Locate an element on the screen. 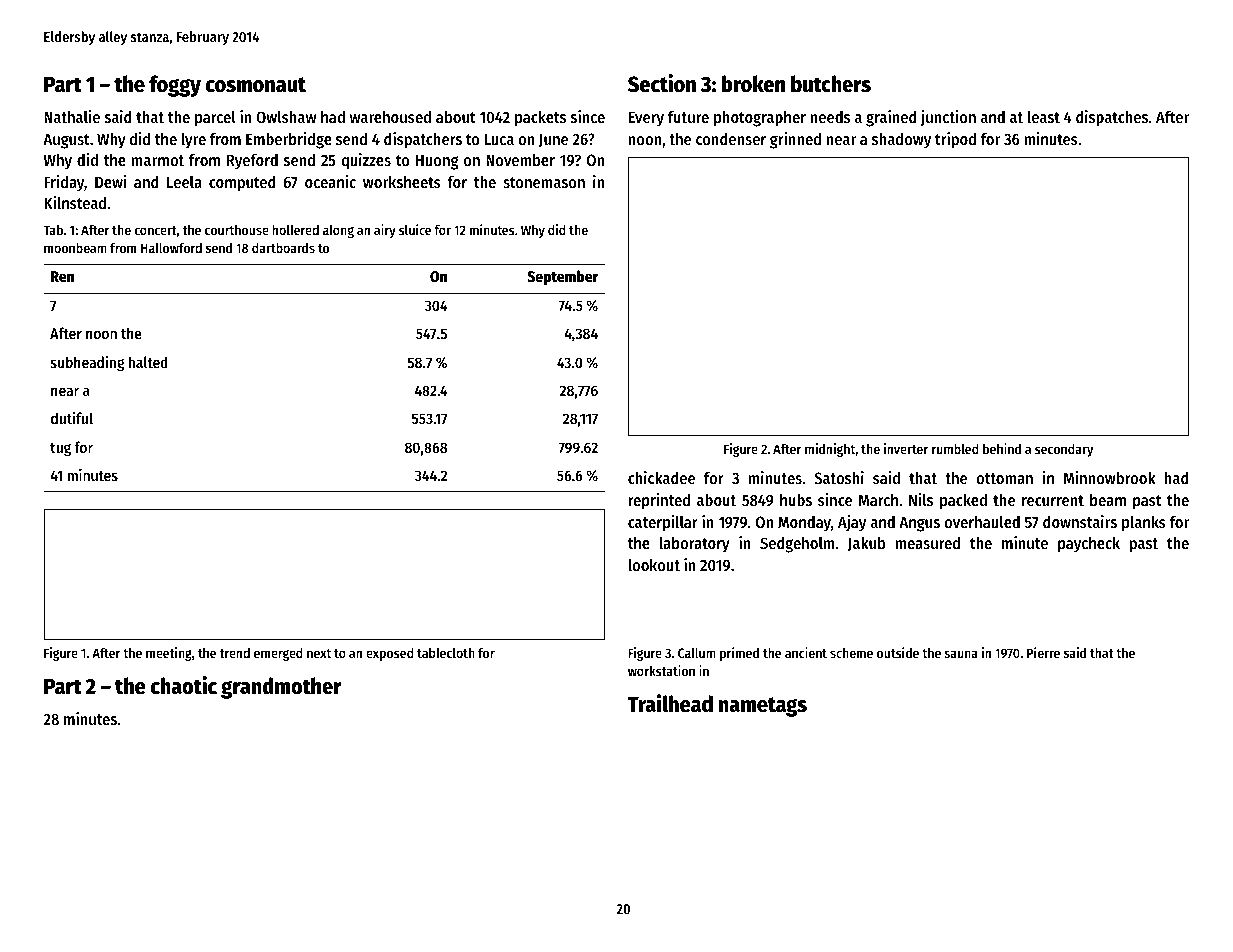 This screenshot has width=1233, height=952. chaotic is located at coordinates (184, 685).
